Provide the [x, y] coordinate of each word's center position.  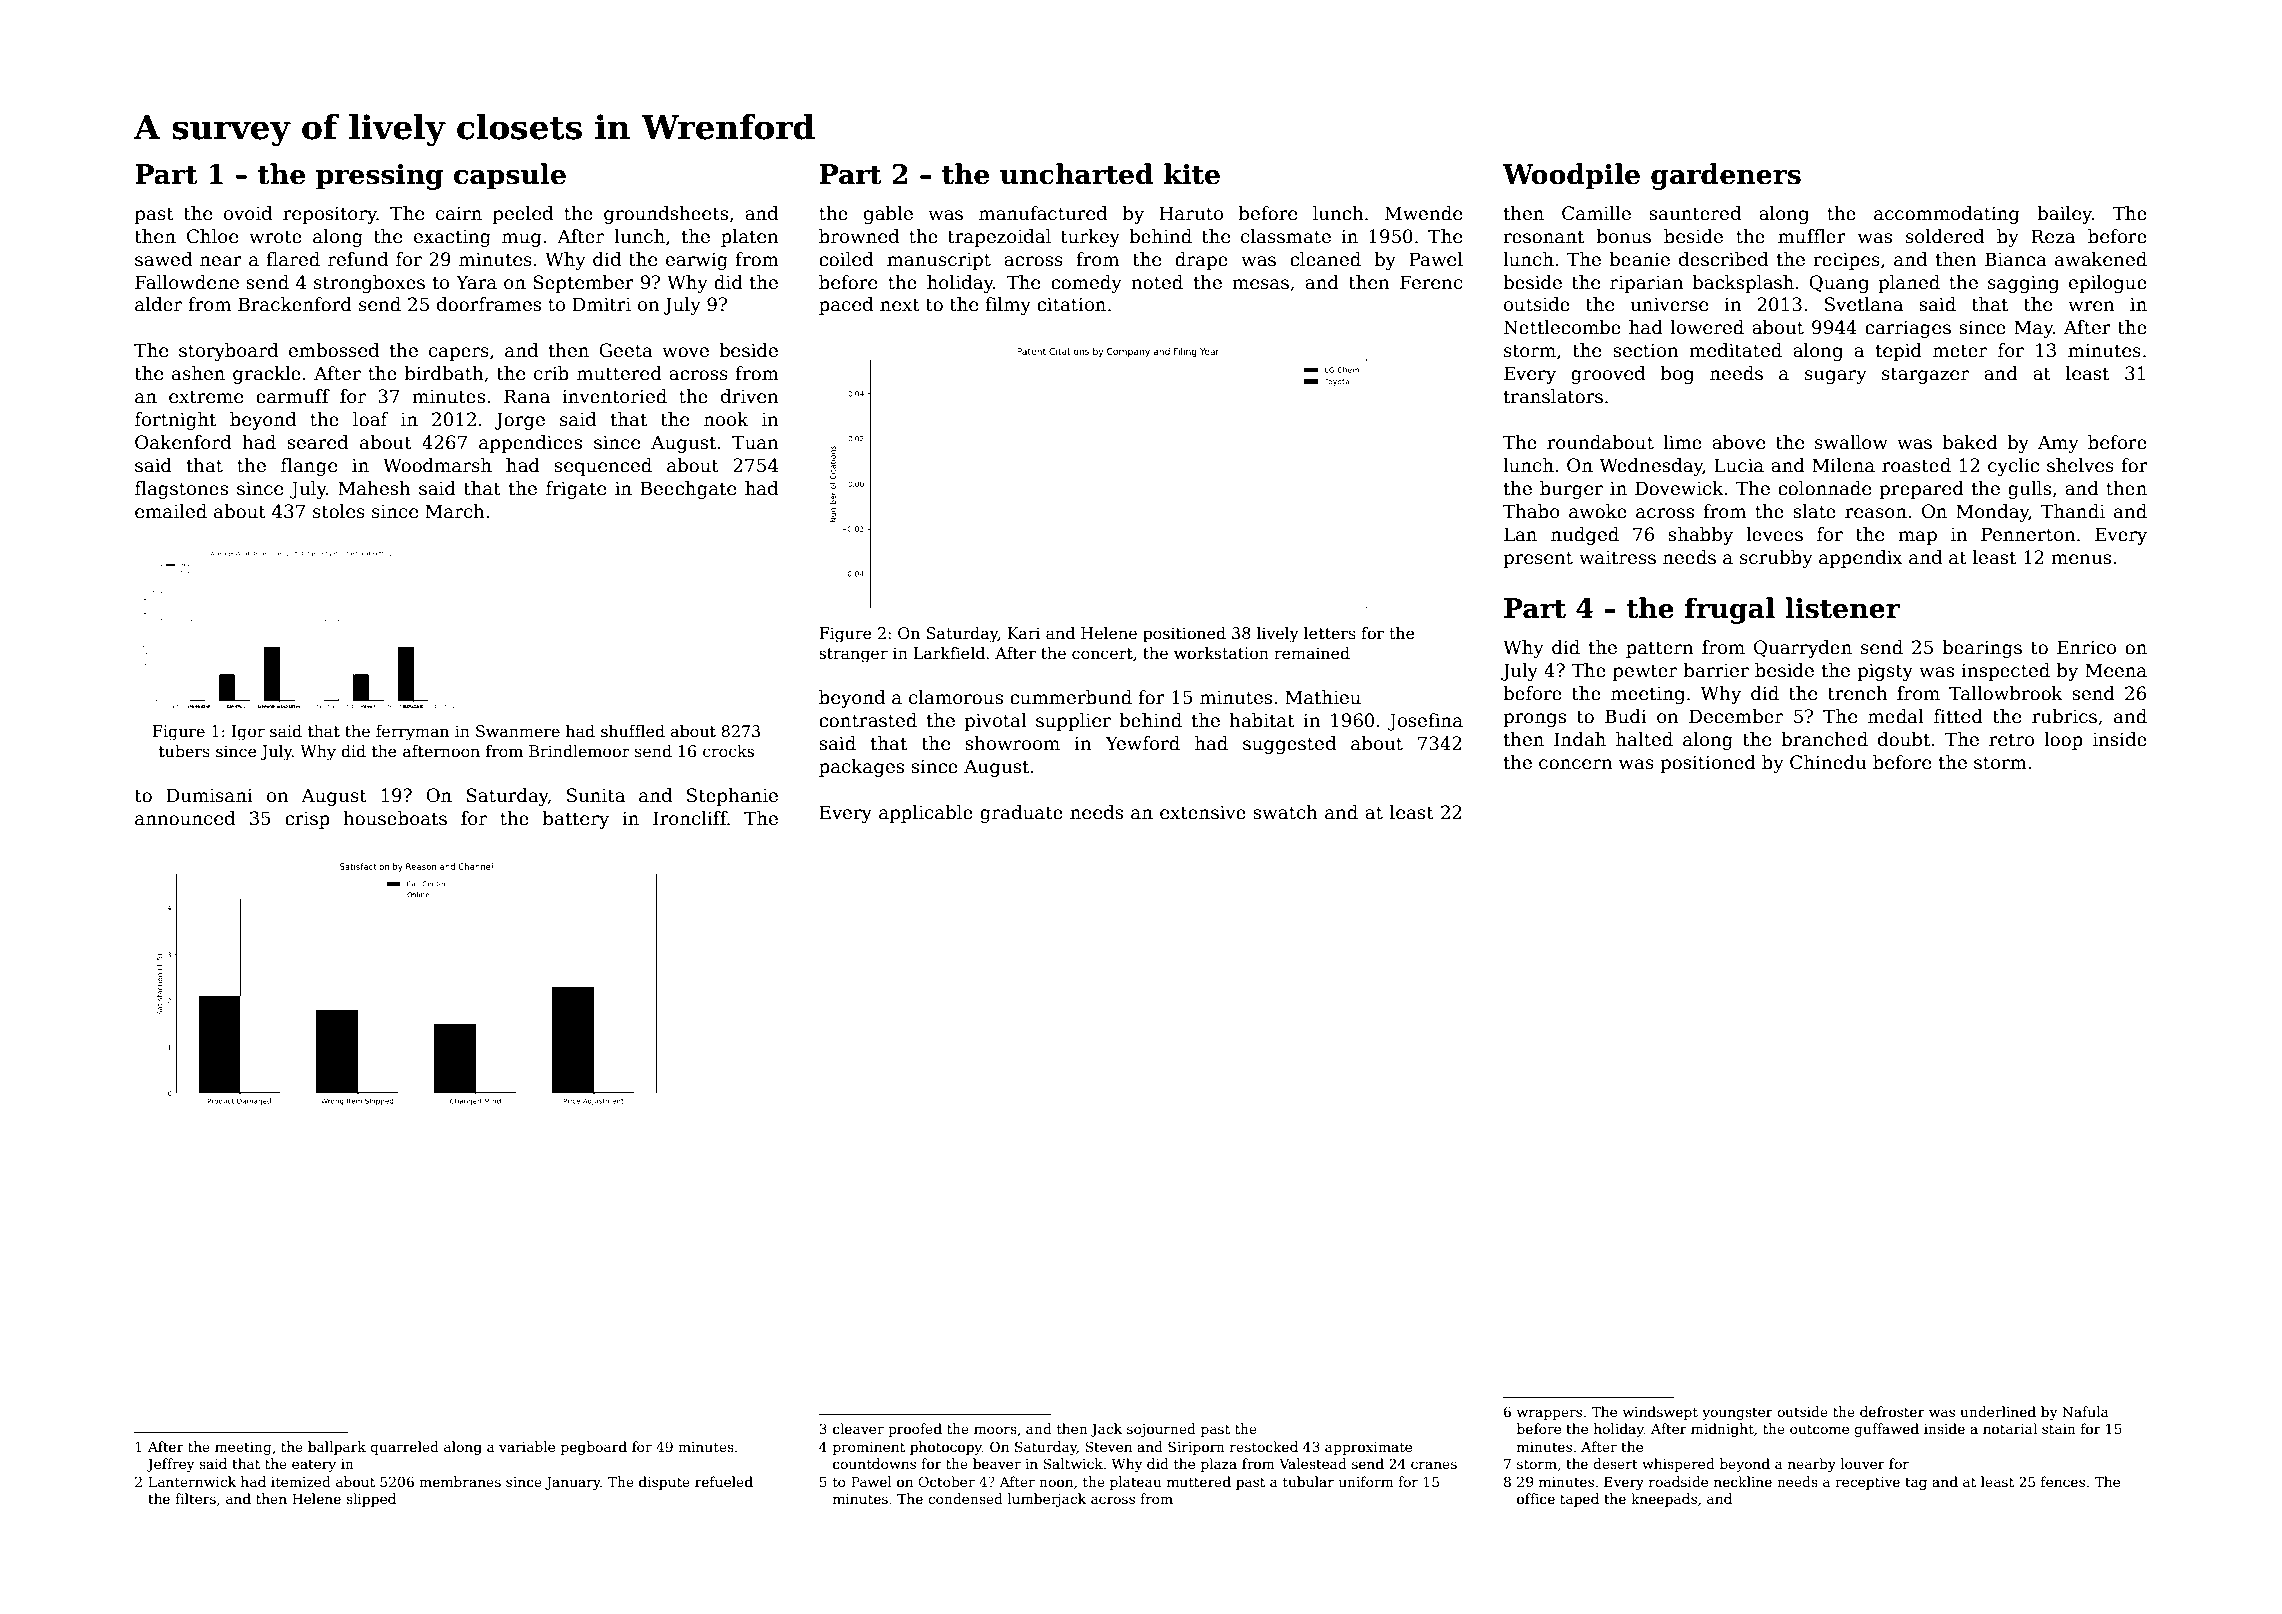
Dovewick [1679, 488]
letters [1330, 633]
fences [2063, 1481]
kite [1192, 174]
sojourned [1161, 1430]
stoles [339, 511]
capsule [510, 176]
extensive [1203, 812]
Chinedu [1828, 762]
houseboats [395, 818]
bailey [2064, 215]
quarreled [404, 1448]
